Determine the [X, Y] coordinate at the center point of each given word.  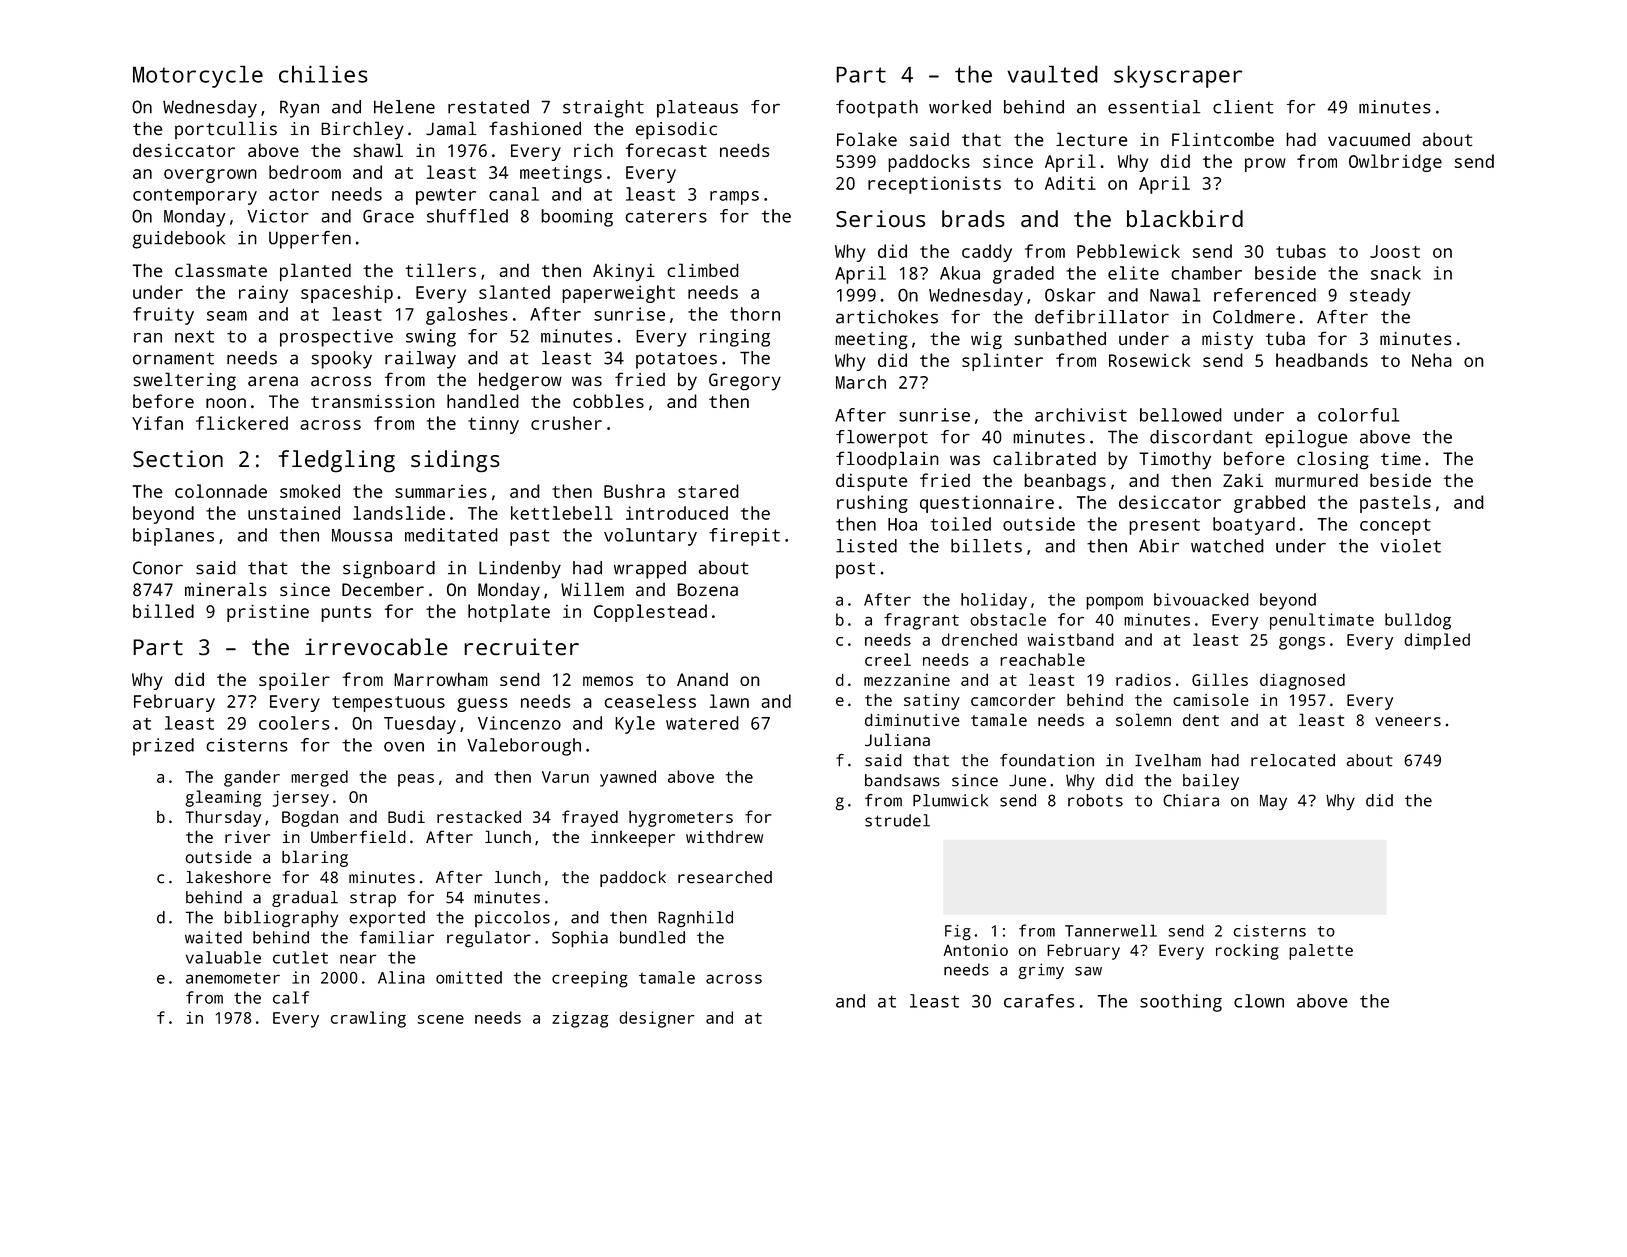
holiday [994, 601]
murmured [1316, 480]
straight [603, 109]
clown [1259, 1001]
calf [291, 997]
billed [163, 611]
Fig [958, 933]
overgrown [210, 176]
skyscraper [1178, 76]
